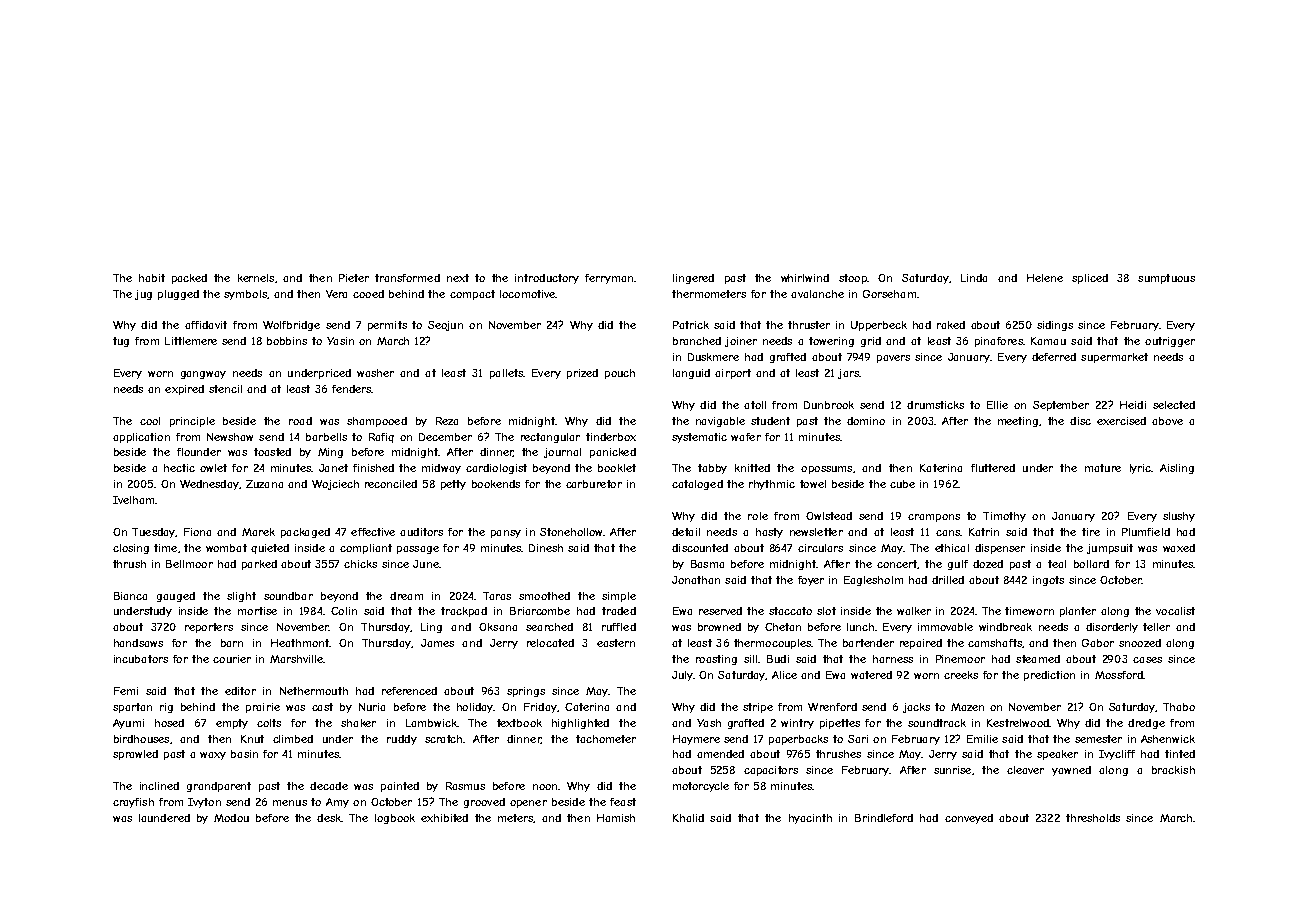 Image resolution: width=1308 pixels, height=924 pixels. What do you see at coordinates (866, 421) in the screenshot?
I see `domino` at bounding box center [866, 421].
